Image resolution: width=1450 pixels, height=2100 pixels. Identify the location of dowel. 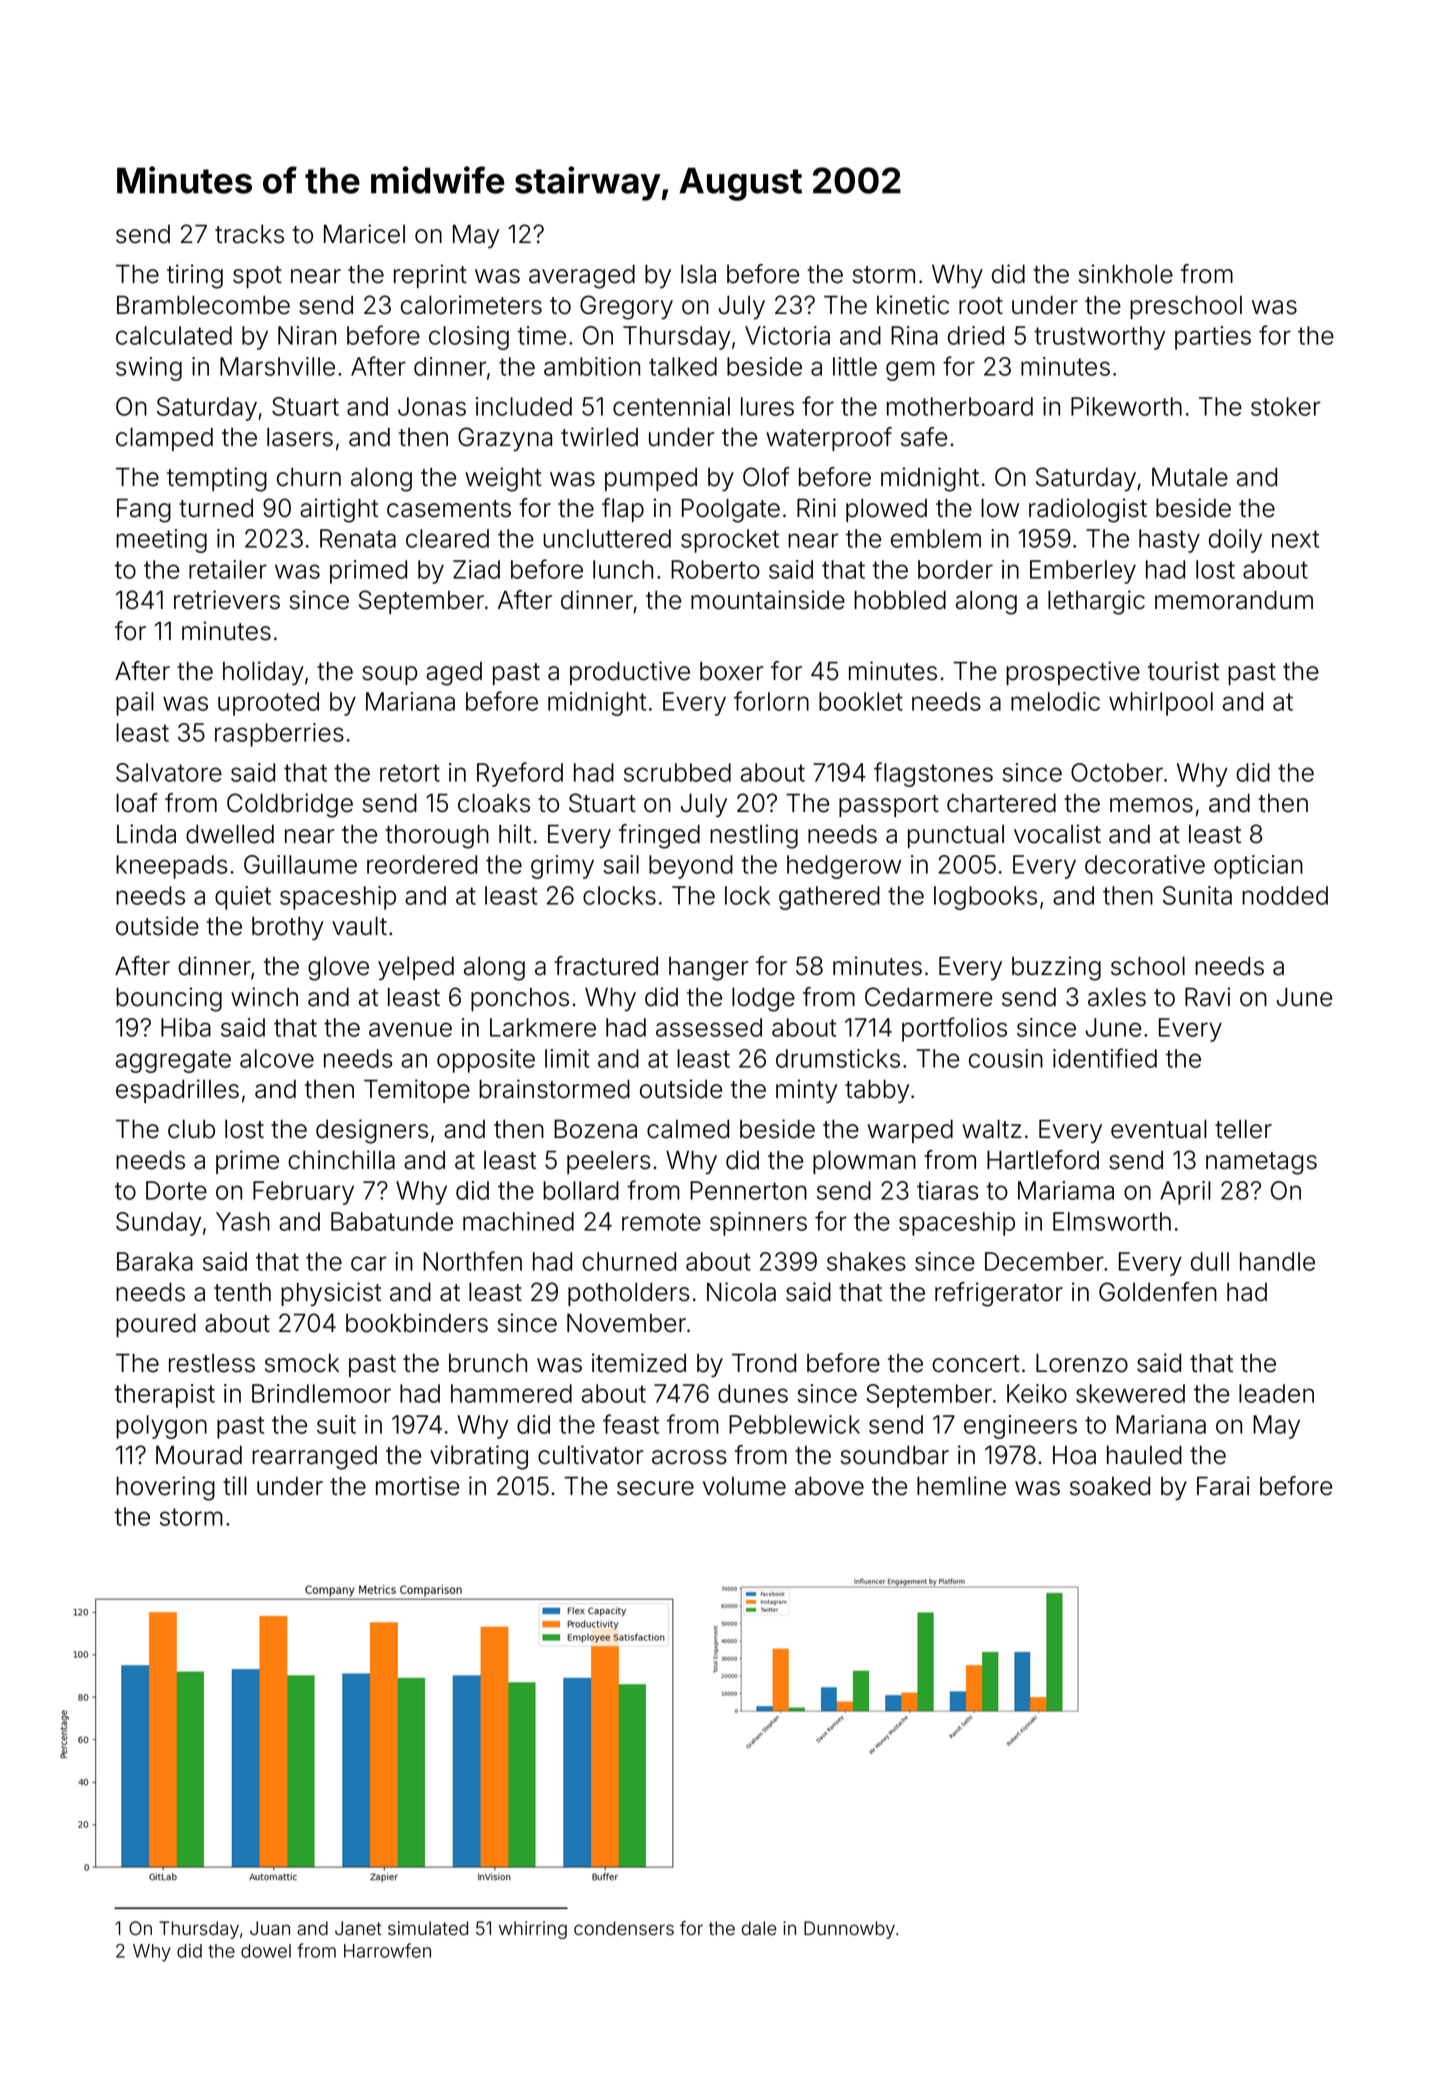
(266, 1951).
